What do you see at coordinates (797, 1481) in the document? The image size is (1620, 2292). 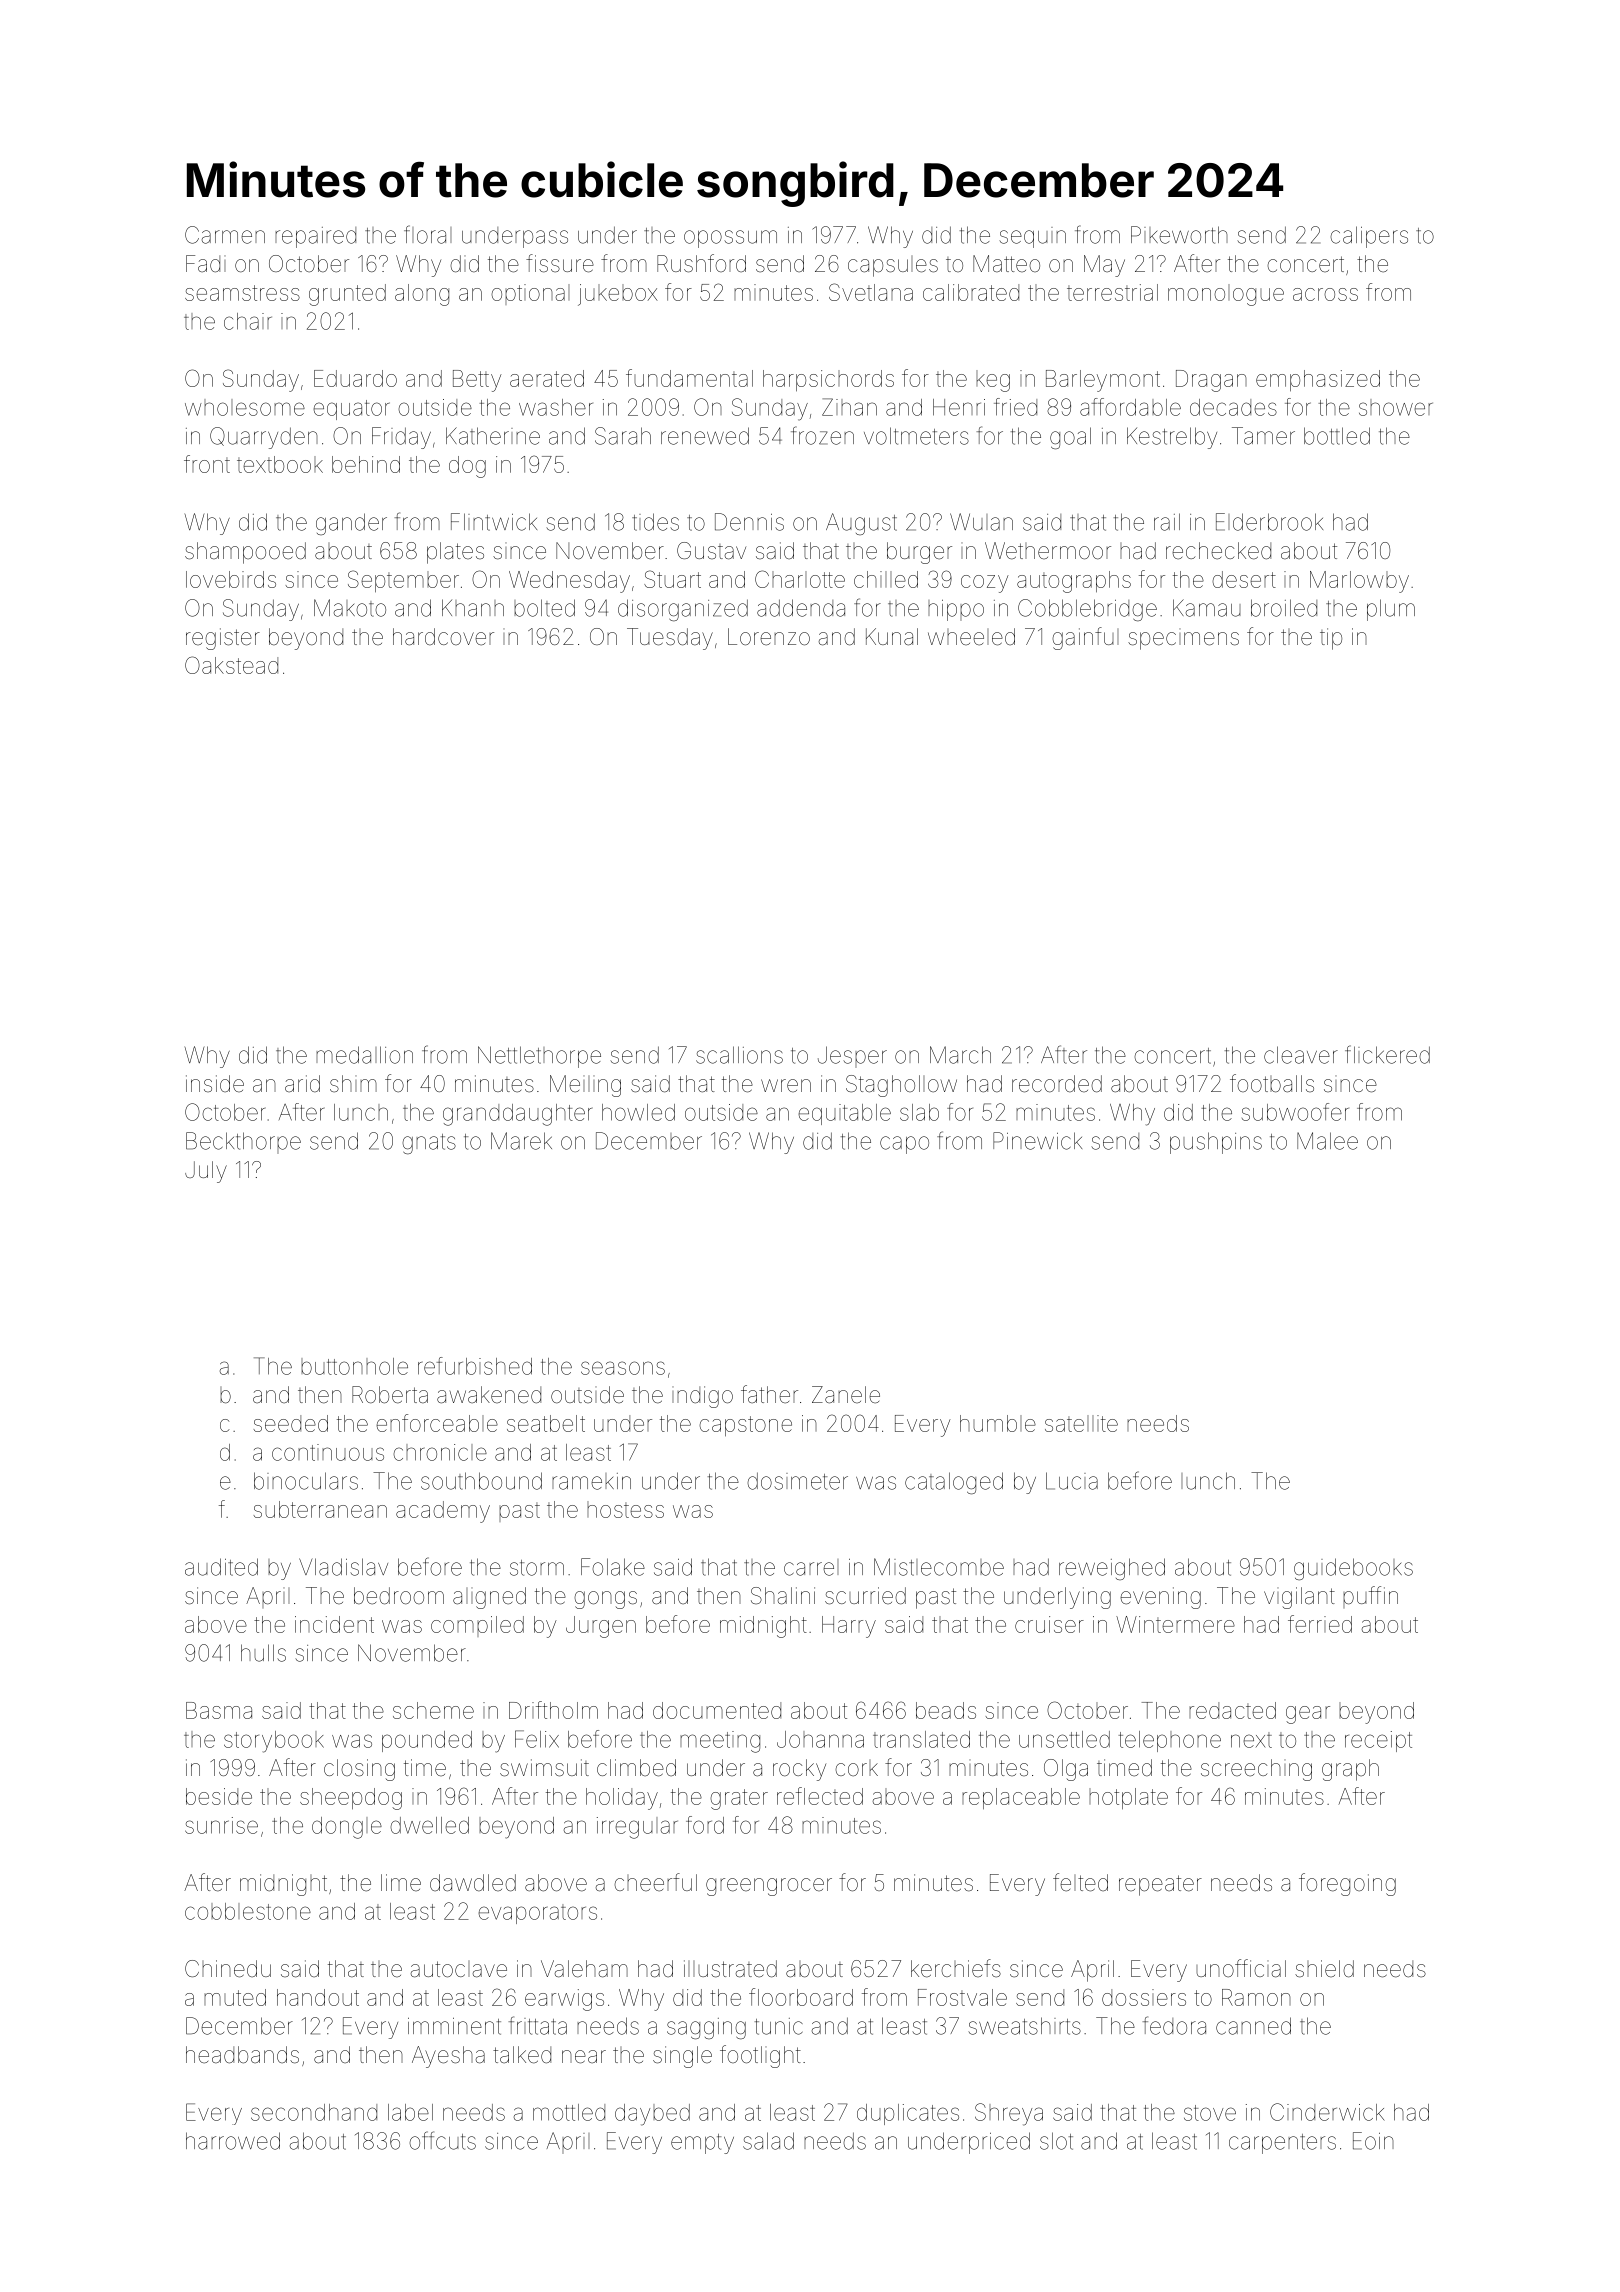 I see `dosimeter` at bounding box center [797, 1481].
